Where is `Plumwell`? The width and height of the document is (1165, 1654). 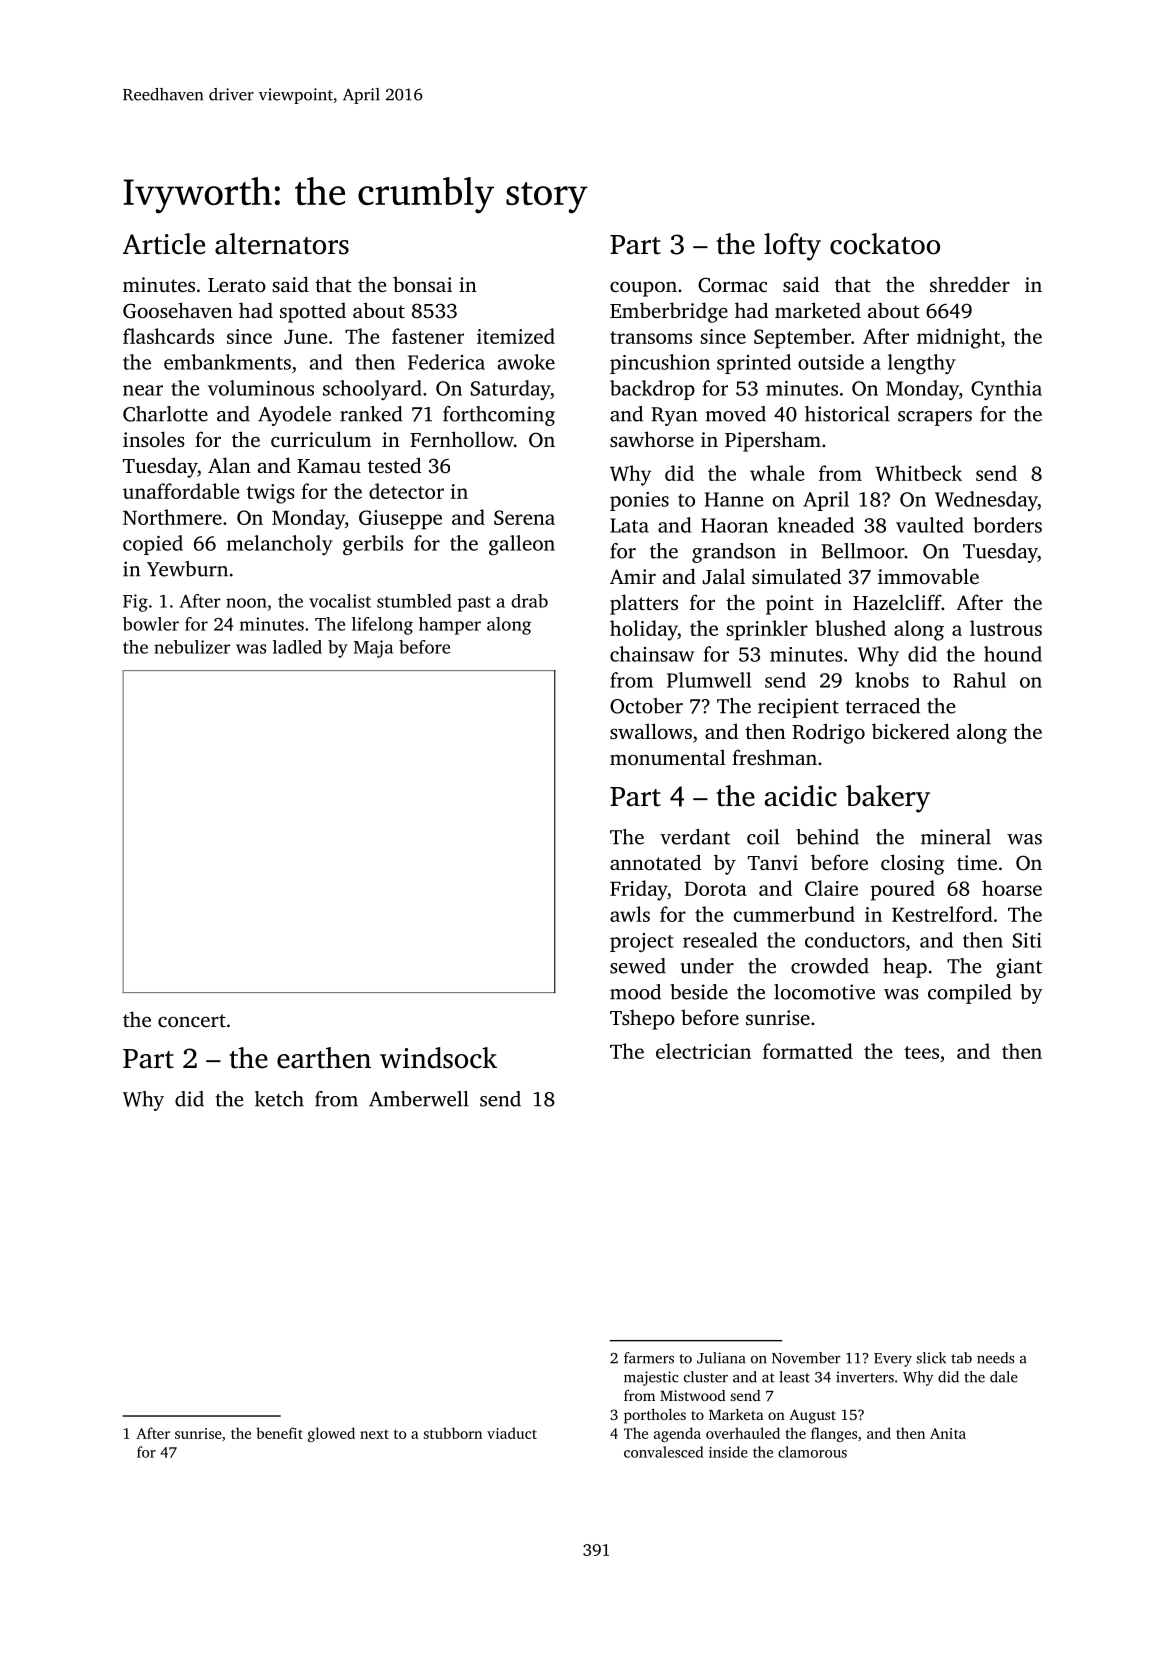
Plumwell is located at coordinates (709, 680).
